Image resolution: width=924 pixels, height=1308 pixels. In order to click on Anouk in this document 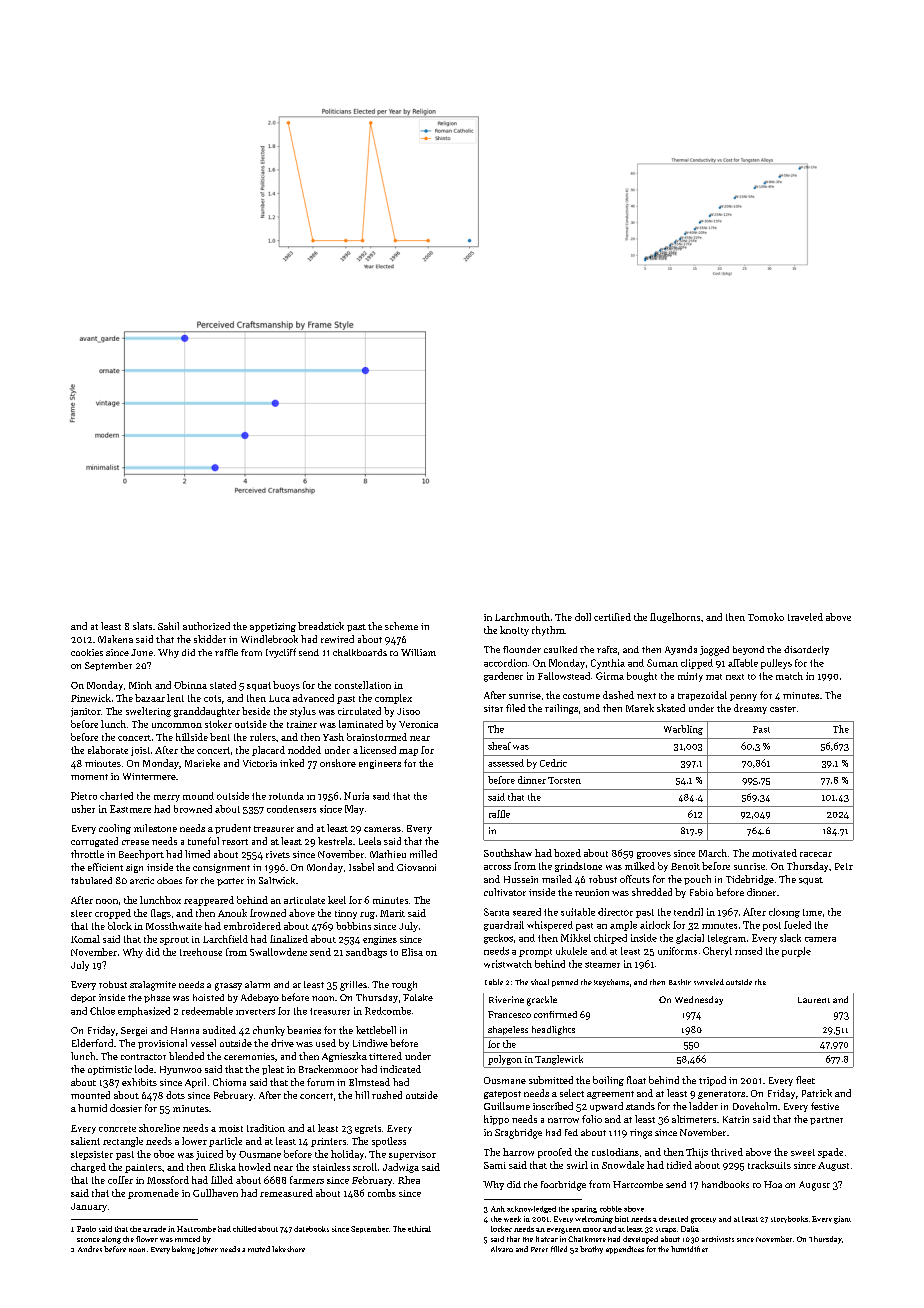, I will do `click(232, 913)`.
